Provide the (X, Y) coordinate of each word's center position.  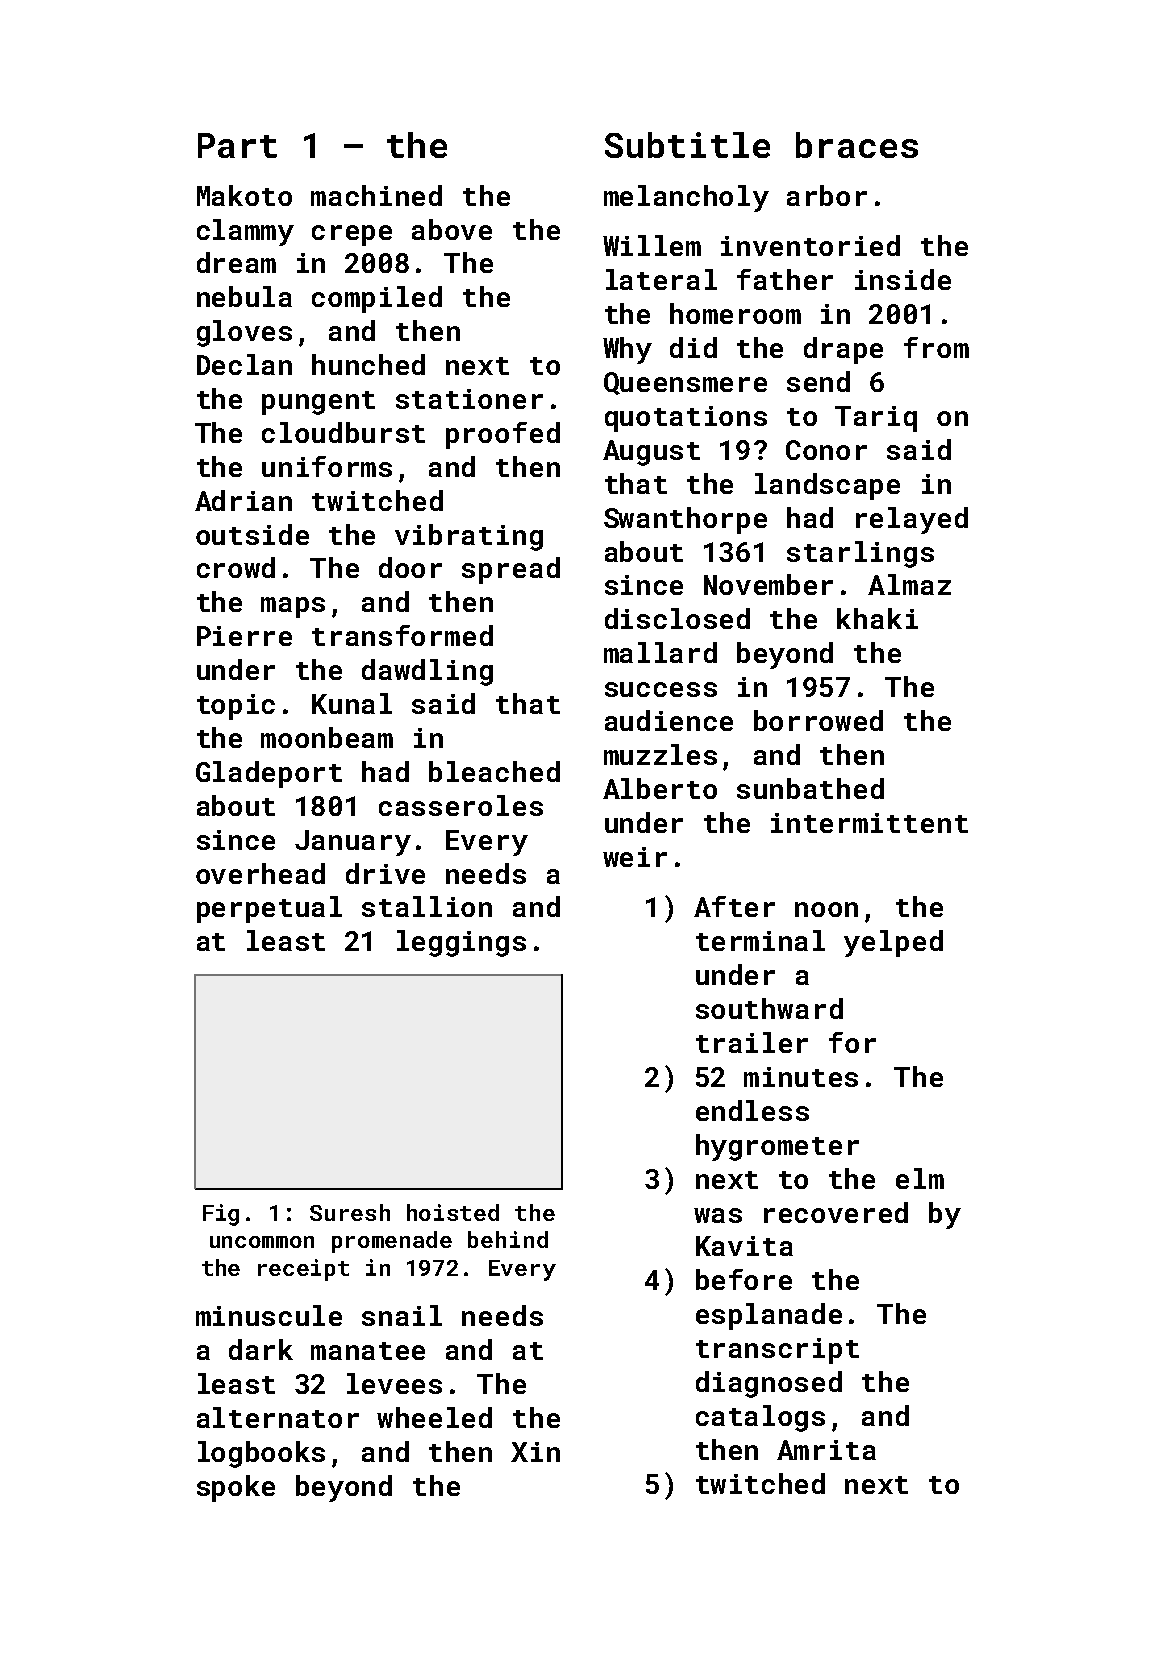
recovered (836, 1212)
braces (857, 145)
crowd (236, 567)
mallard (660, 652)
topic (236, 707)
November (768, 584)
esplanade (769, 1316)
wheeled (434, 1417)
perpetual (269, 909)
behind (508, 1239)
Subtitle (687, 145)
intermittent (869, 823)
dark (261, 1349)
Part (237, 145)
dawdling (427, 672)
